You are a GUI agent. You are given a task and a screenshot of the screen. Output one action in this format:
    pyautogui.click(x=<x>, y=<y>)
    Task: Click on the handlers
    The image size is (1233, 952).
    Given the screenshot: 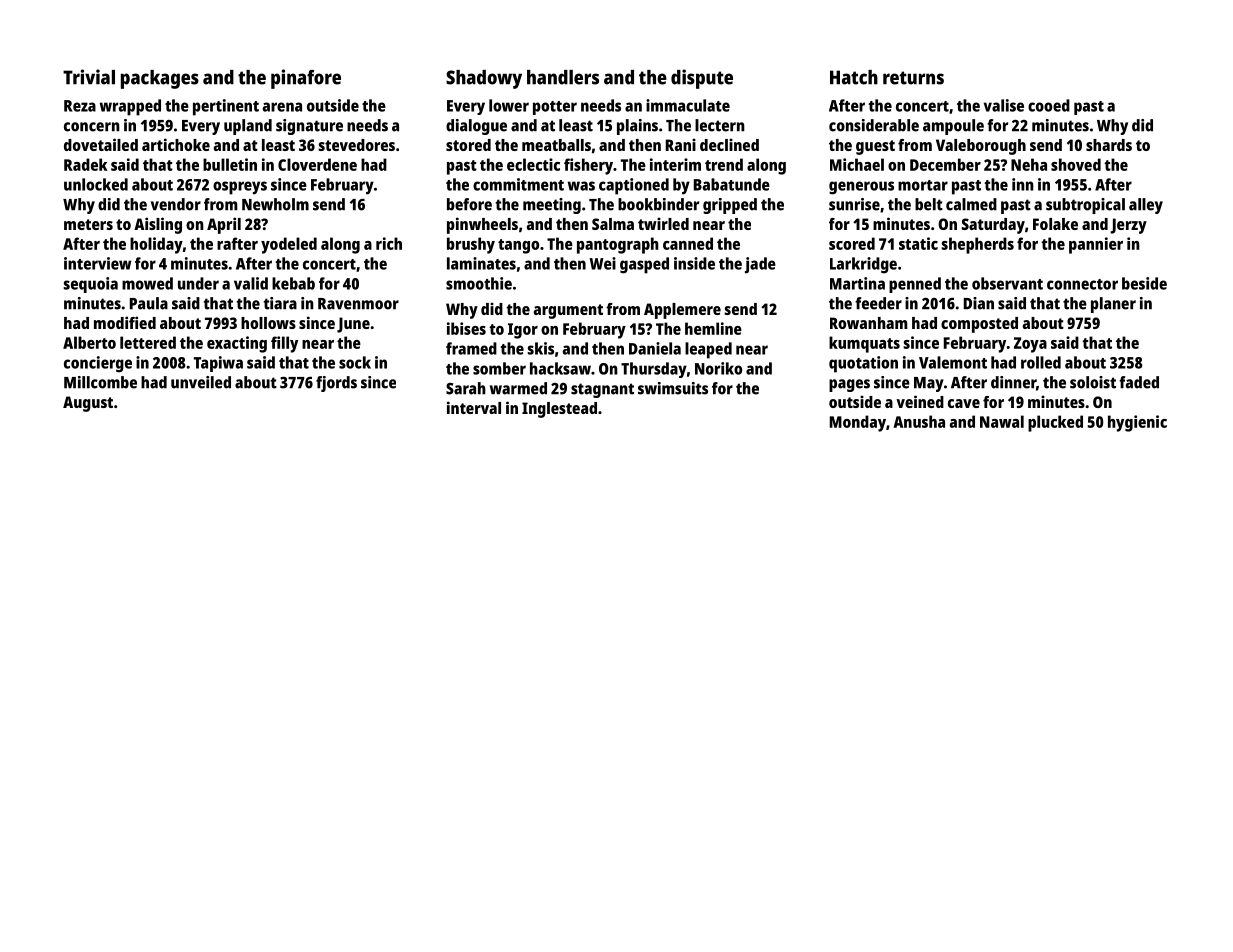 What is the action you would take?
    pyautogui.click(x=563, y=77)
